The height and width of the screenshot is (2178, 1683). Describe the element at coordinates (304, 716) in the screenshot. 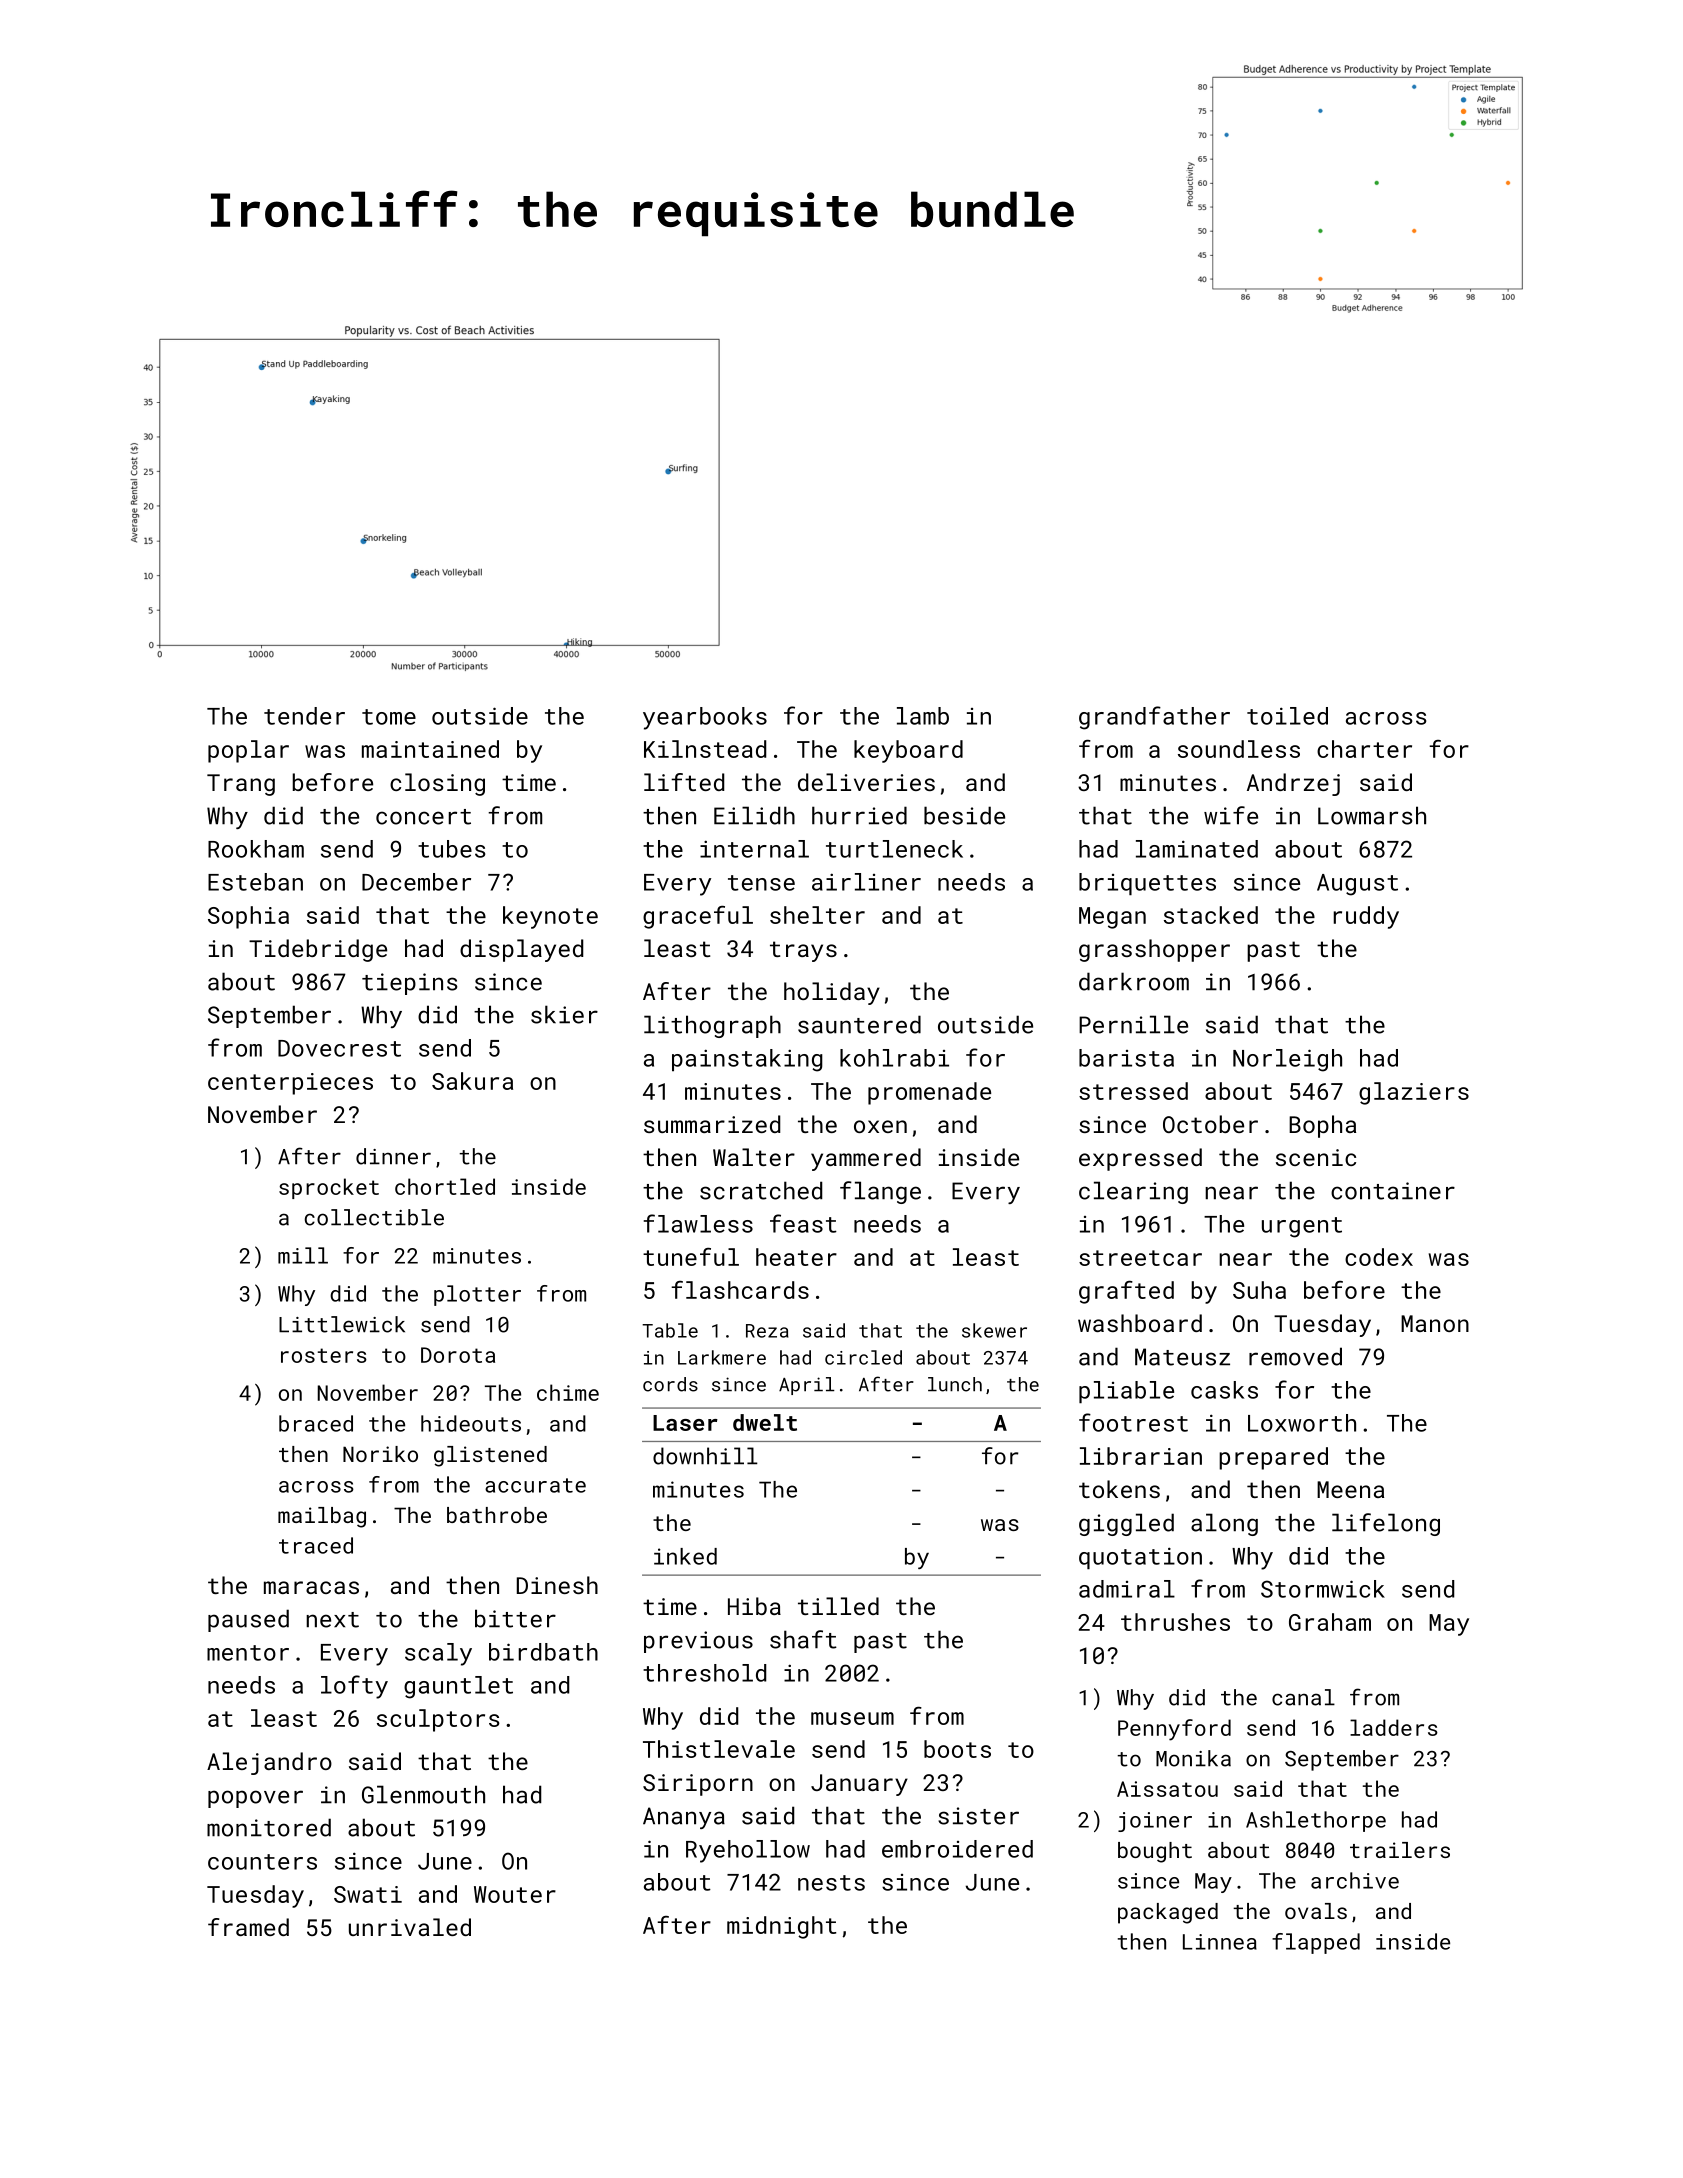

I see `tender` at that location.
